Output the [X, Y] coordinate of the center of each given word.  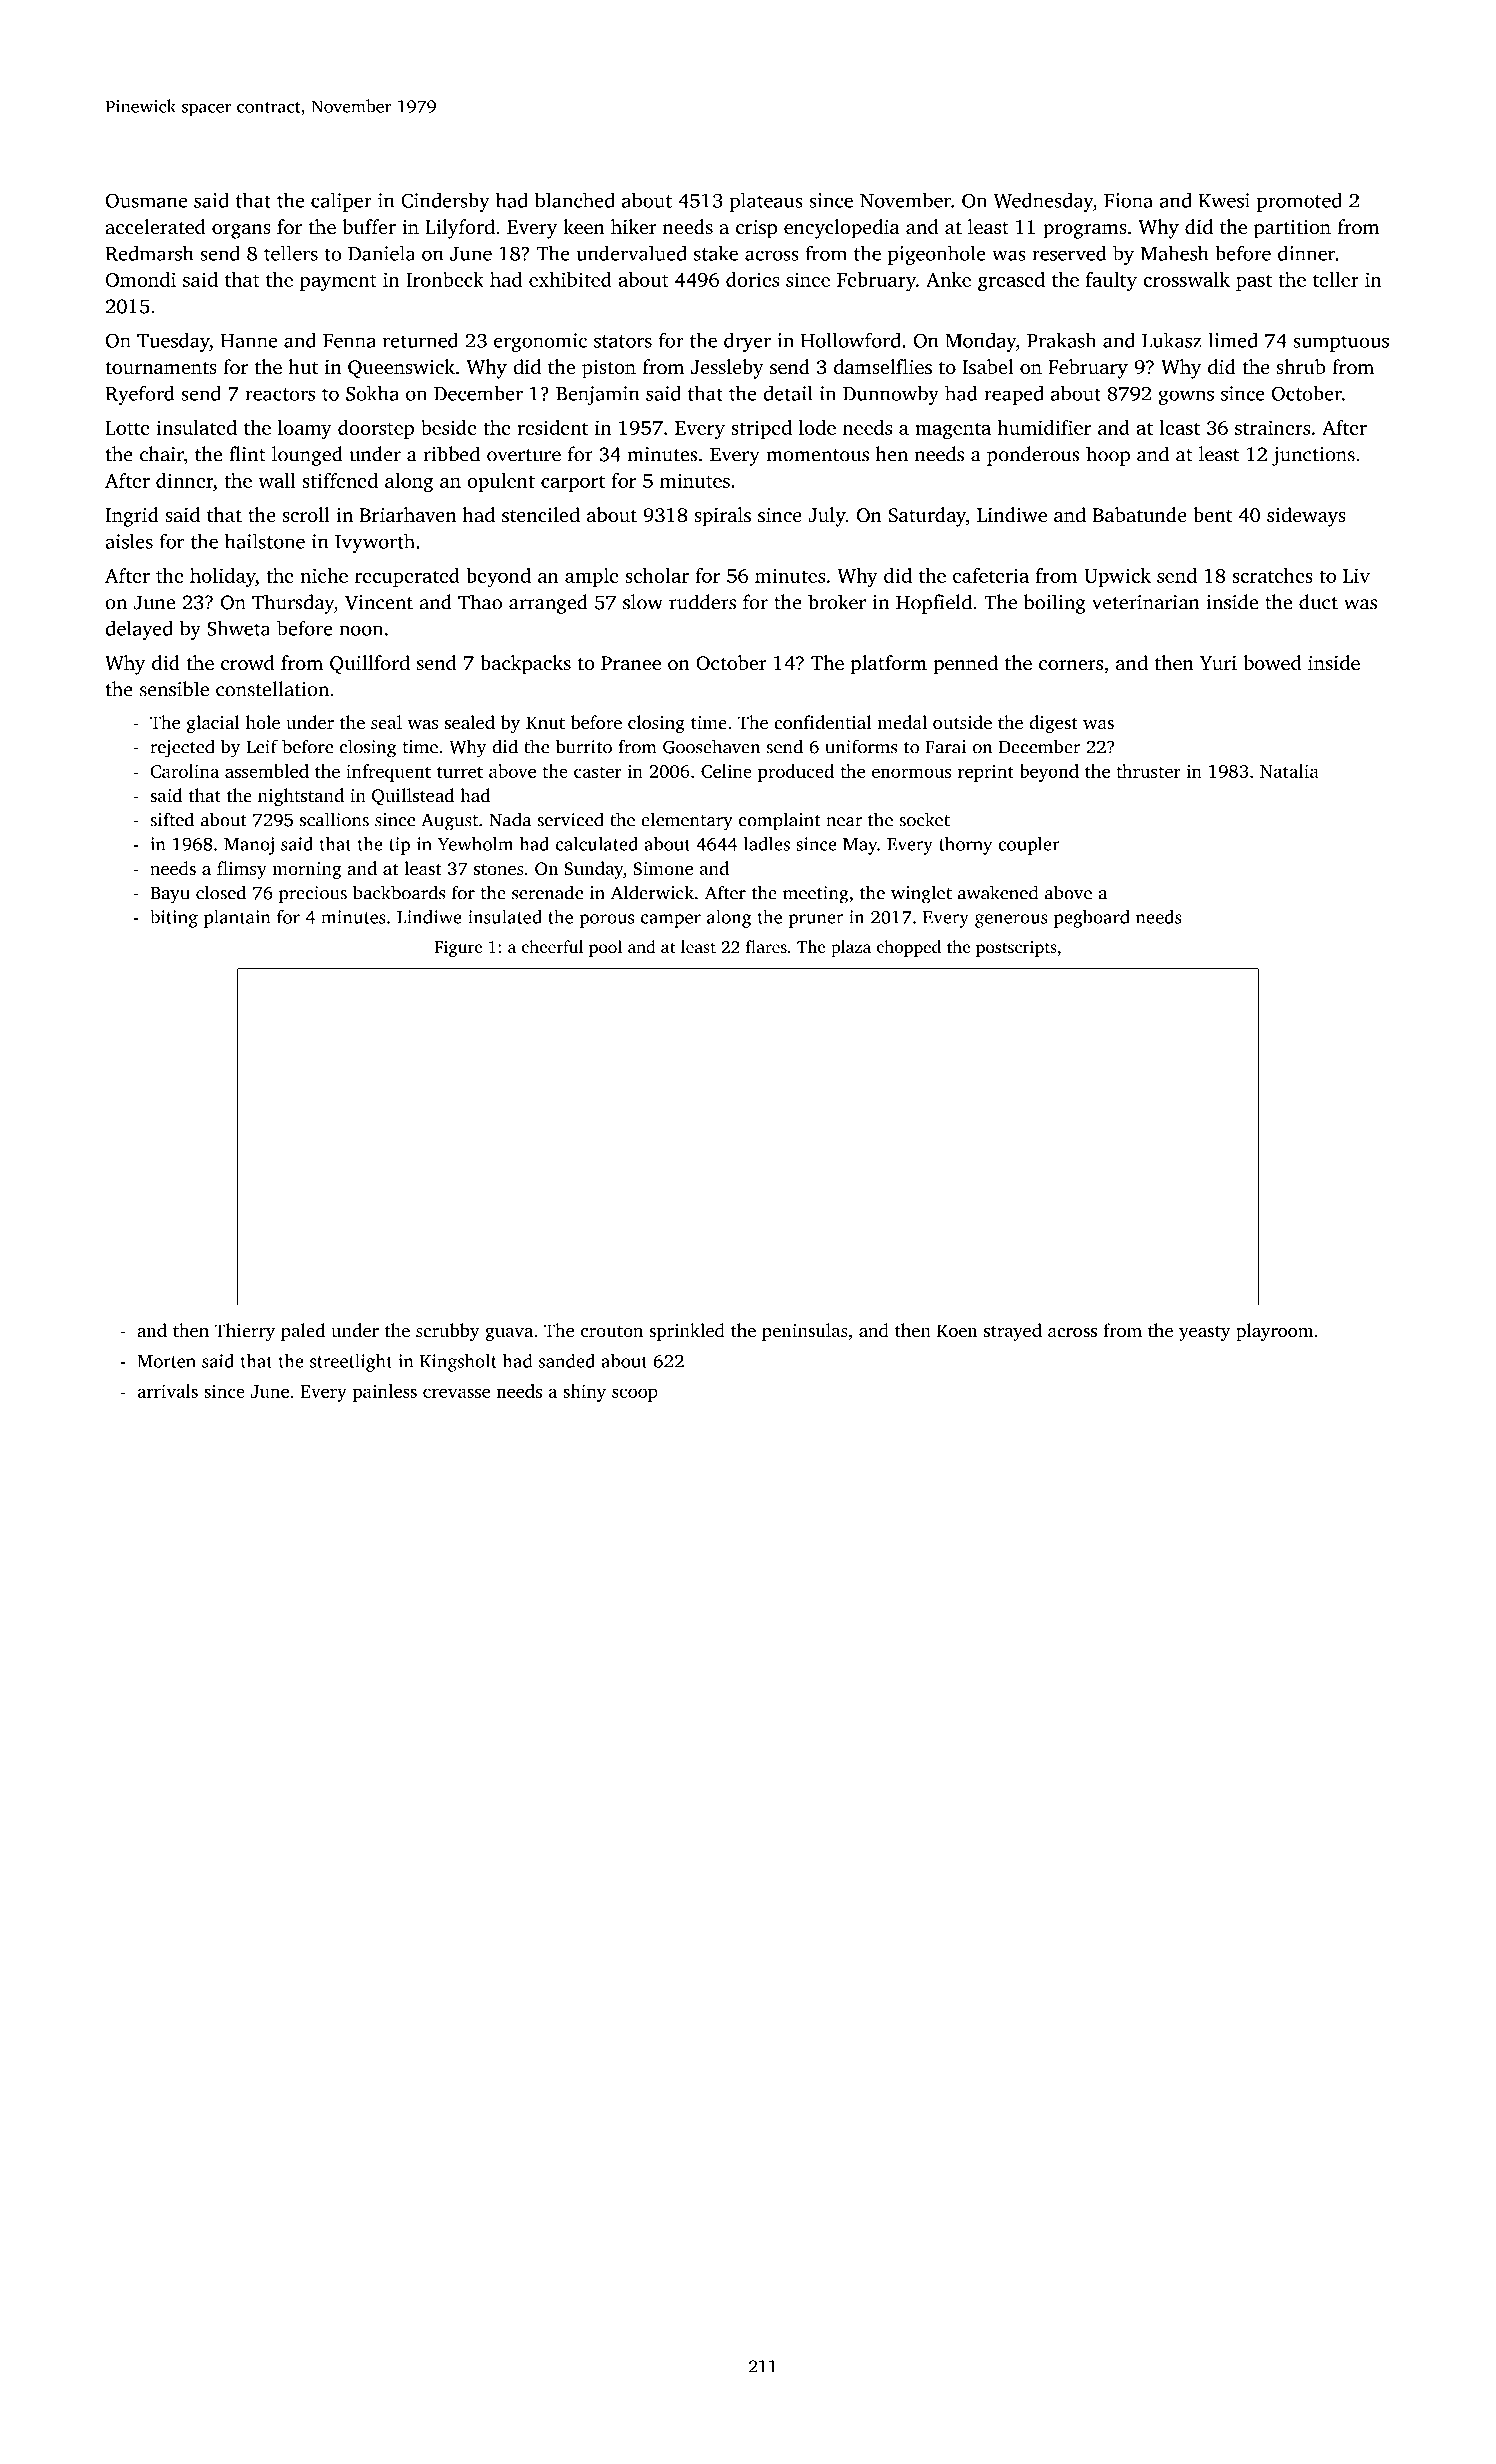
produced [796, 773]
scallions [334, 819]
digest [1053, 724]
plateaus [766, 202]
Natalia [1289, 771]
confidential [822, 722]
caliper [341, 202]
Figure [458, 949]
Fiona [1128, 200]
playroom [1275, 1332]
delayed [139, 630]
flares [766, 946]
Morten [166, 1361]
